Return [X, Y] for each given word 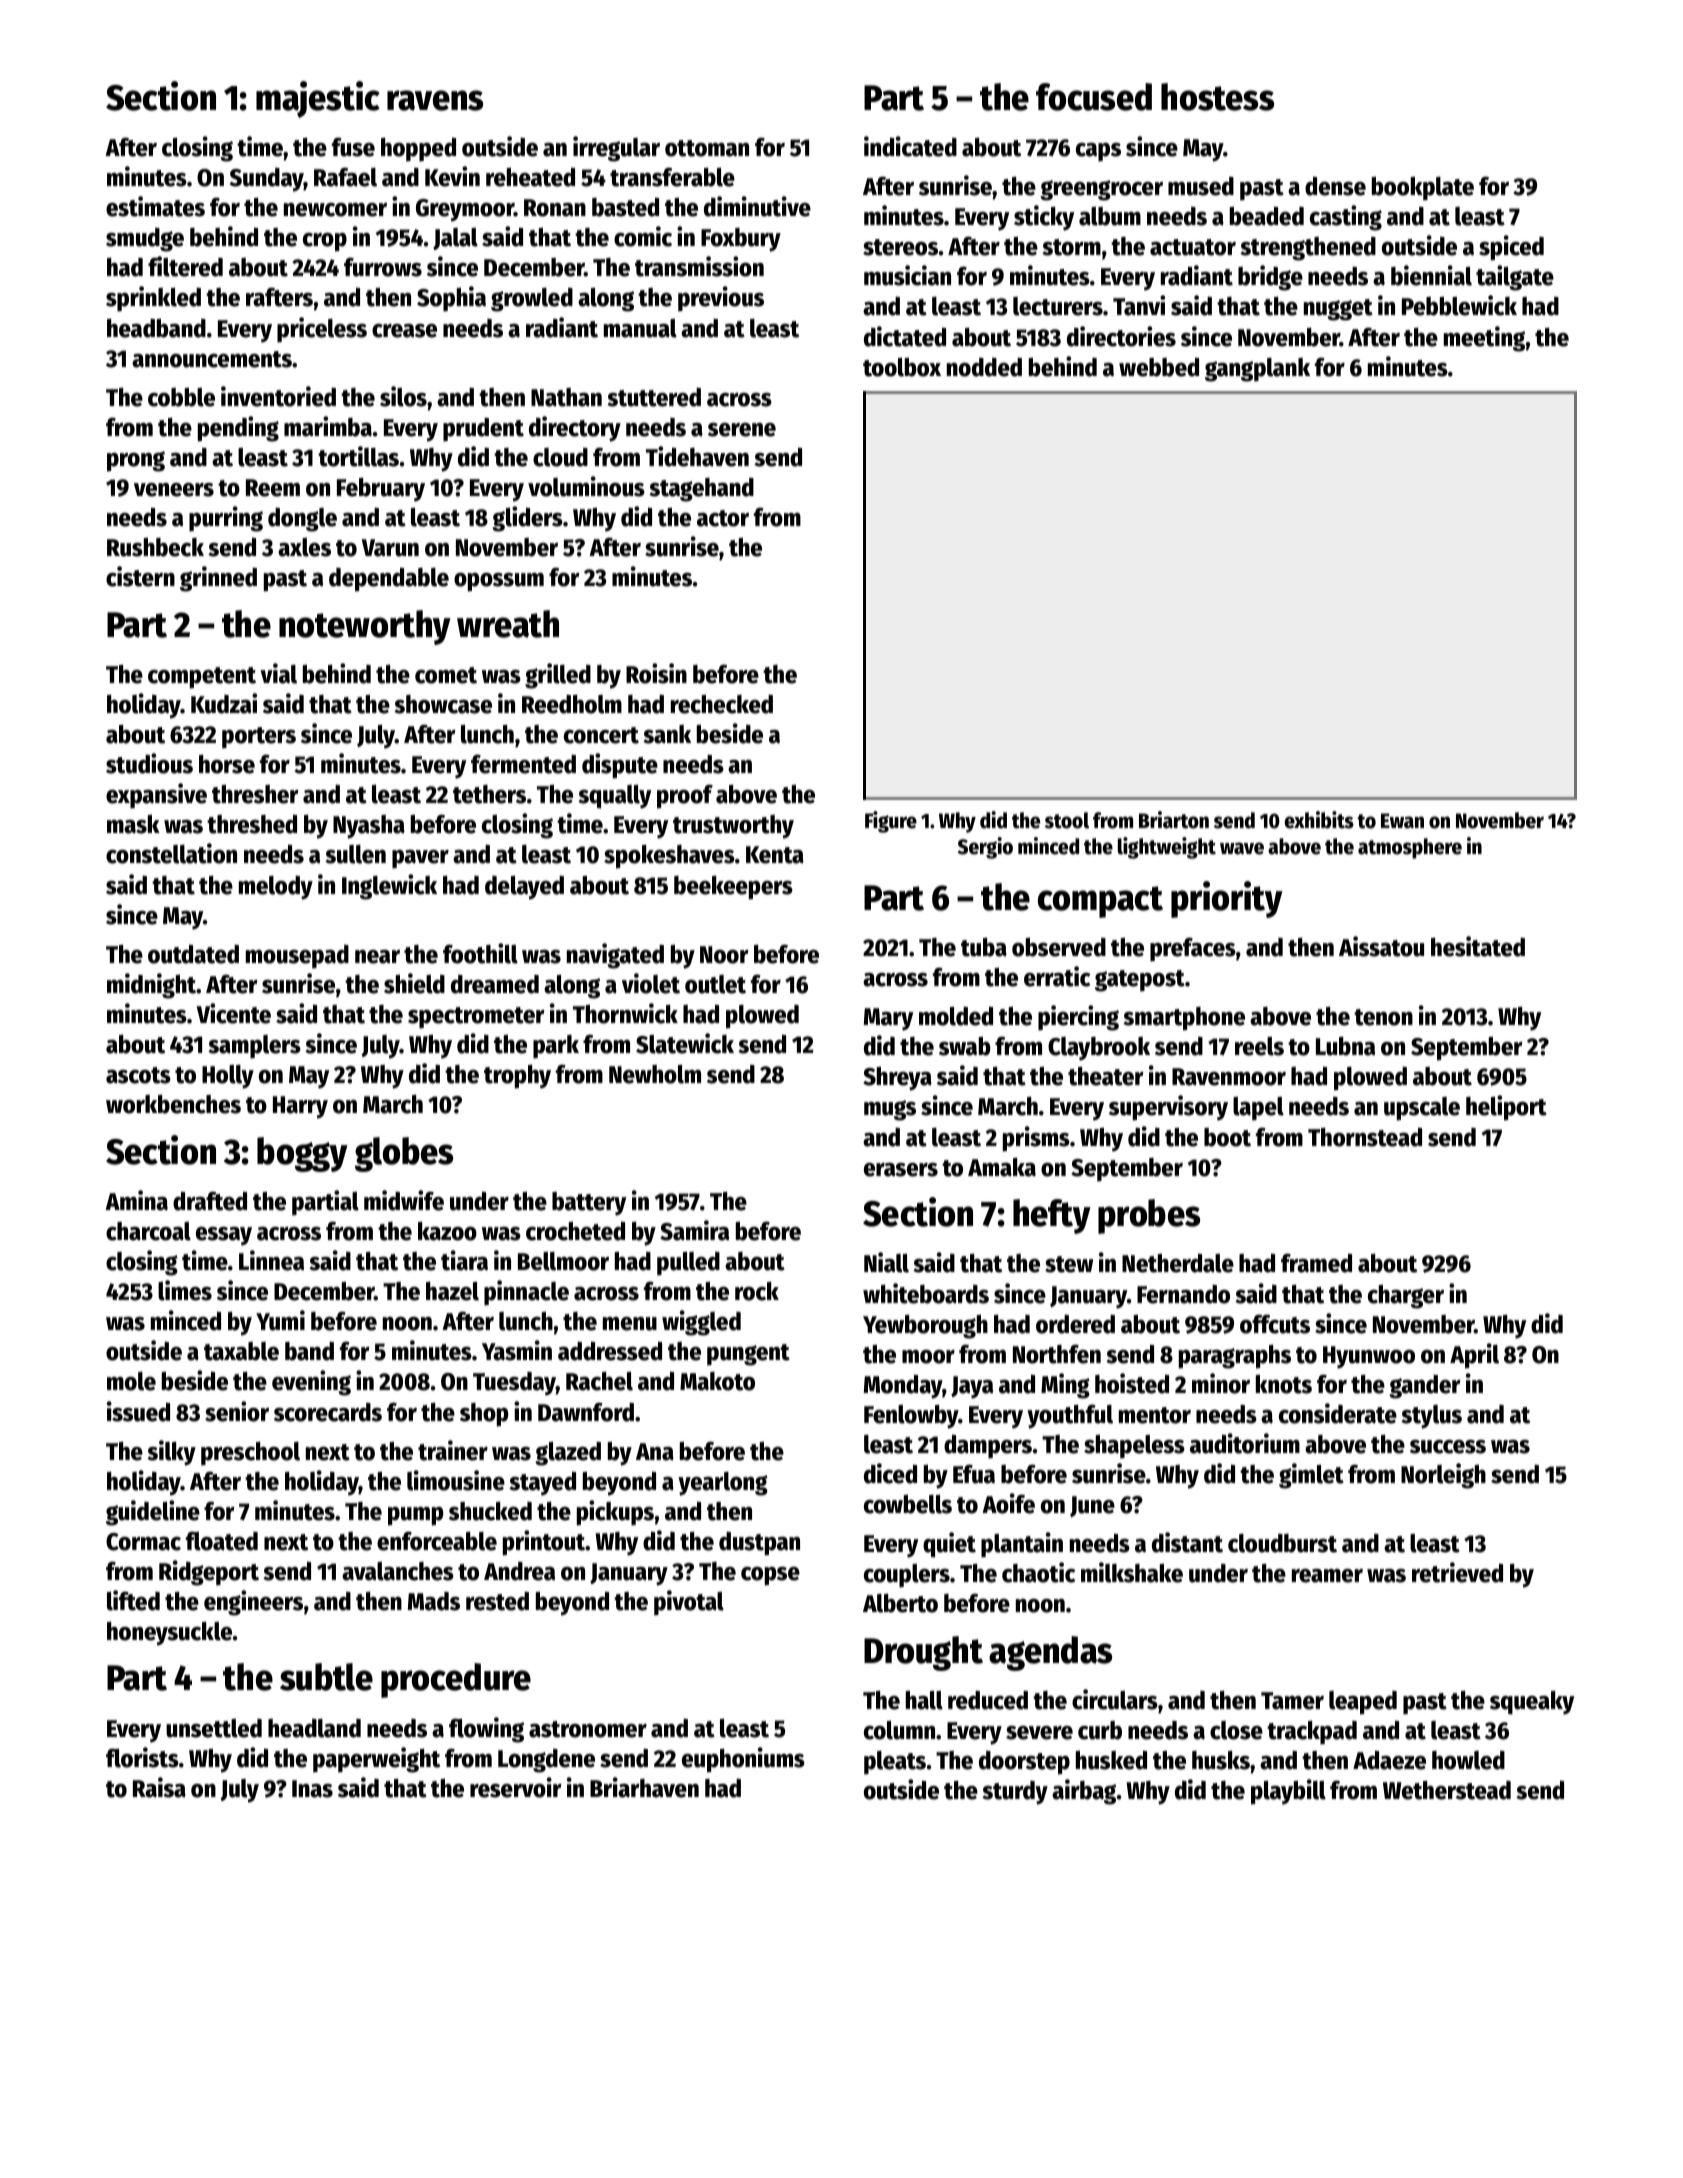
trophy [517, 1077]
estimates [155, 206]
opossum [499, 582]
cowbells [908, 1504]
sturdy [1015, 1793]
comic [643, 236]
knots [1284, 1384]
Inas [312, 1789]
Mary [888, 1019]
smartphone [1184, 1019]
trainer [453, 1450]
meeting [1484, 339]
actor [723, 518]
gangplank [1257, 370]
